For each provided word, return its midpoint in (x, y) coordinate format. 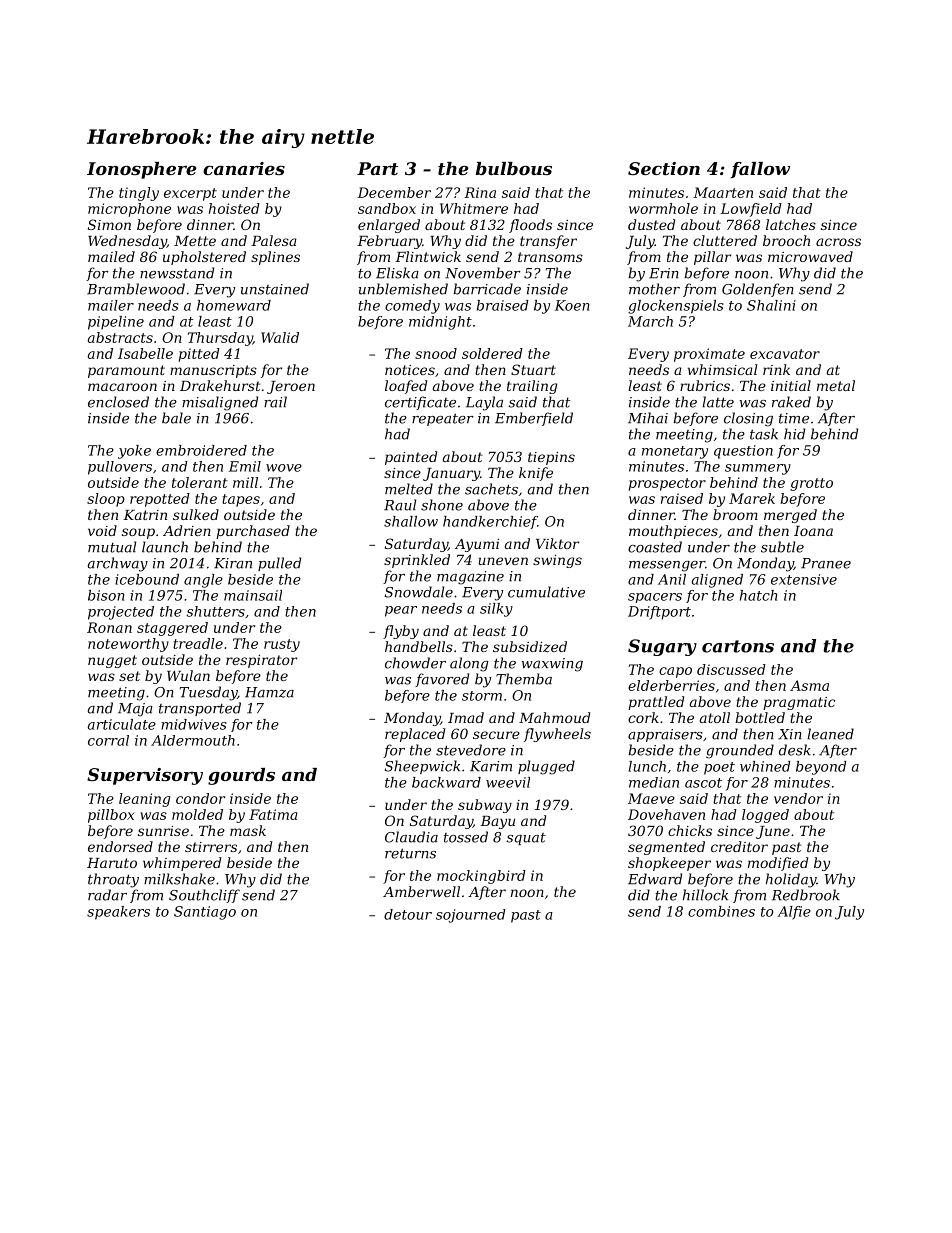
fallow (760, 170)
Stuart (533, 369)
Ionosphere (141, 170)
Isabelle (145, 353)
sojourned (471, 916)
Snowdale (419, 592)
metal (836, 385)
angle (203, 581)
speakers (118, 913)
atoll (715, 717)
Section (664, 168)
